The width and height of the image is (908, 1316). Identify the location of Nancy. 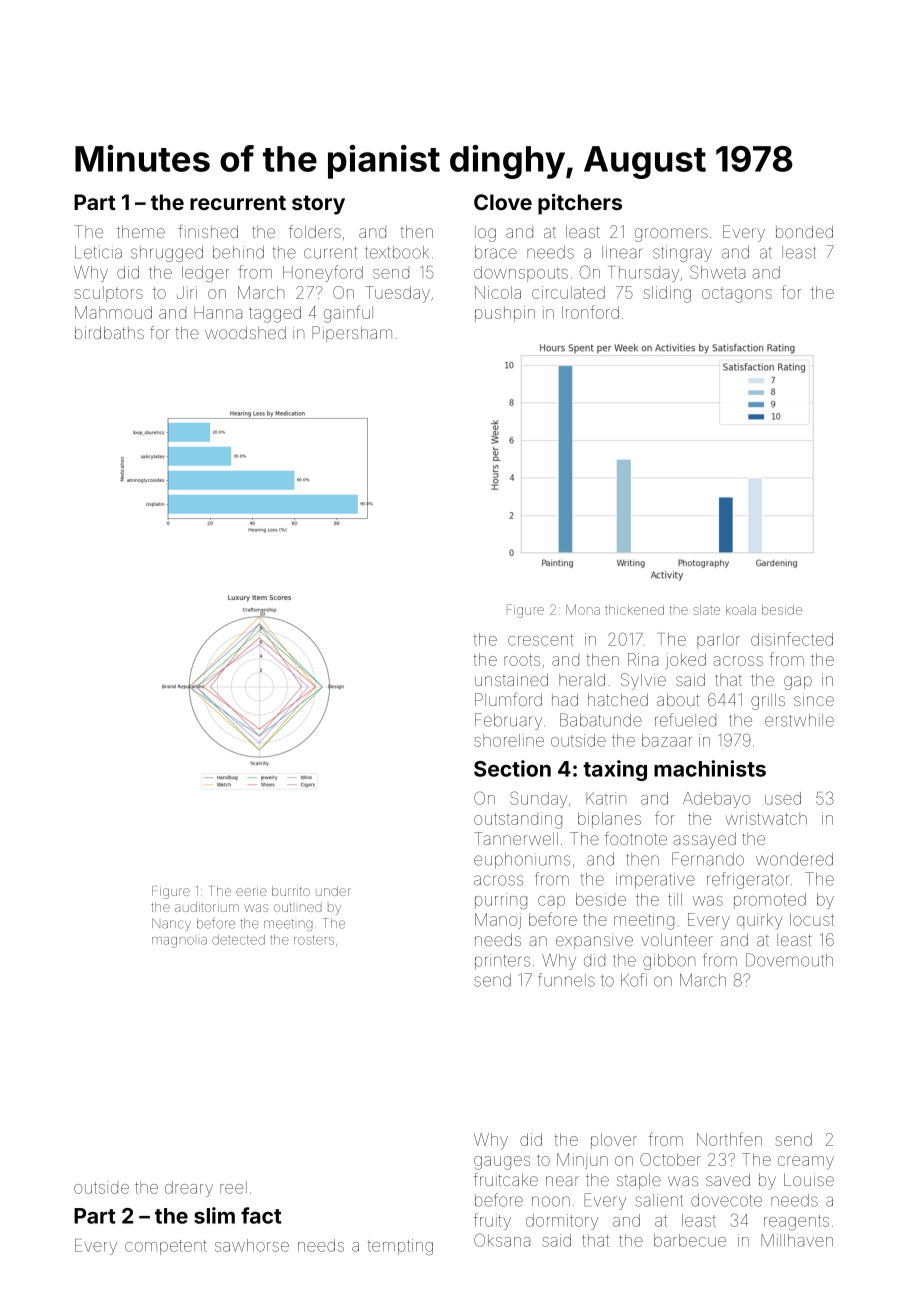
(171, 924).
